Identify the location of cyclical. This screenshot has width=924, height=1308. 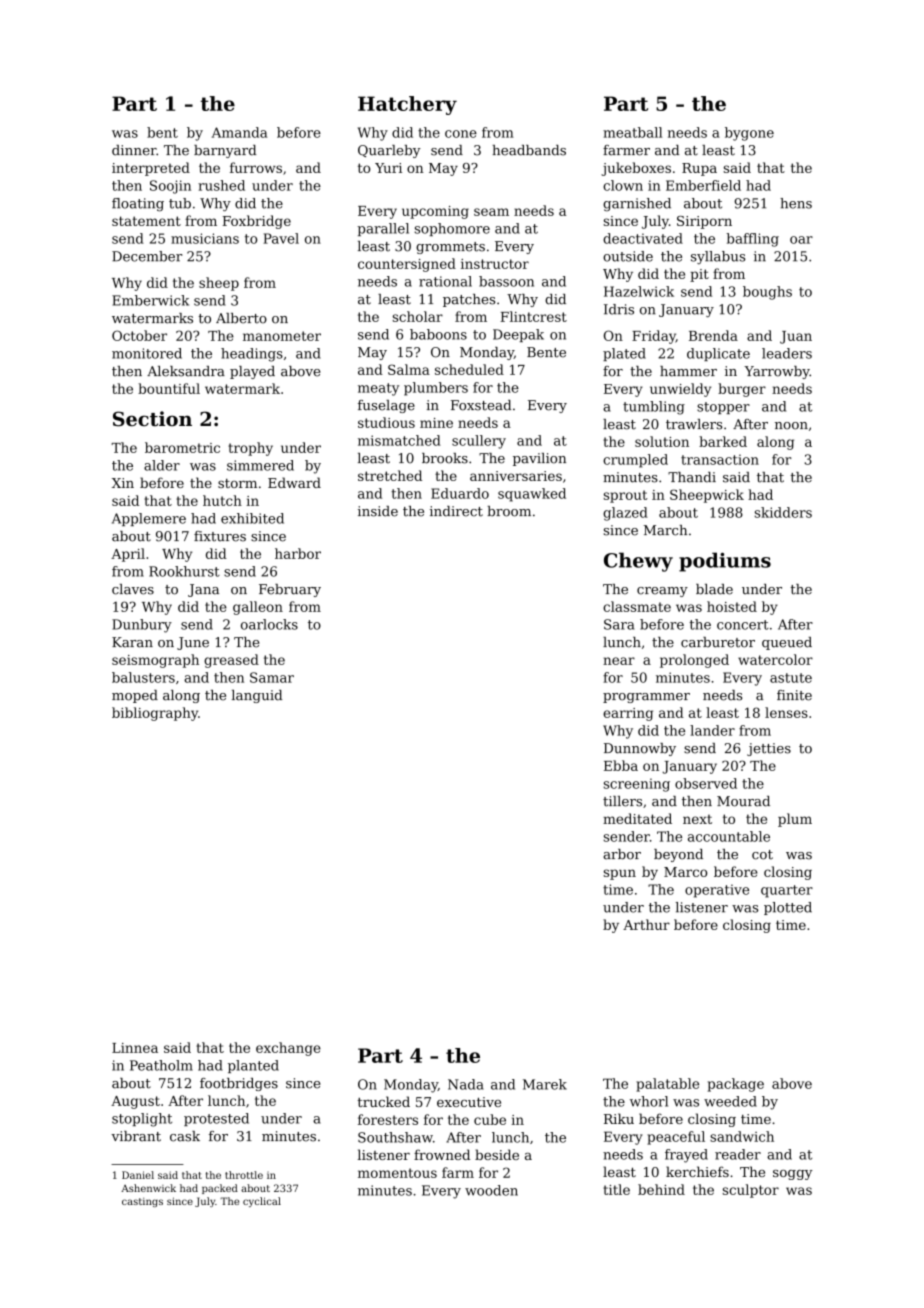
(262, 1202).
